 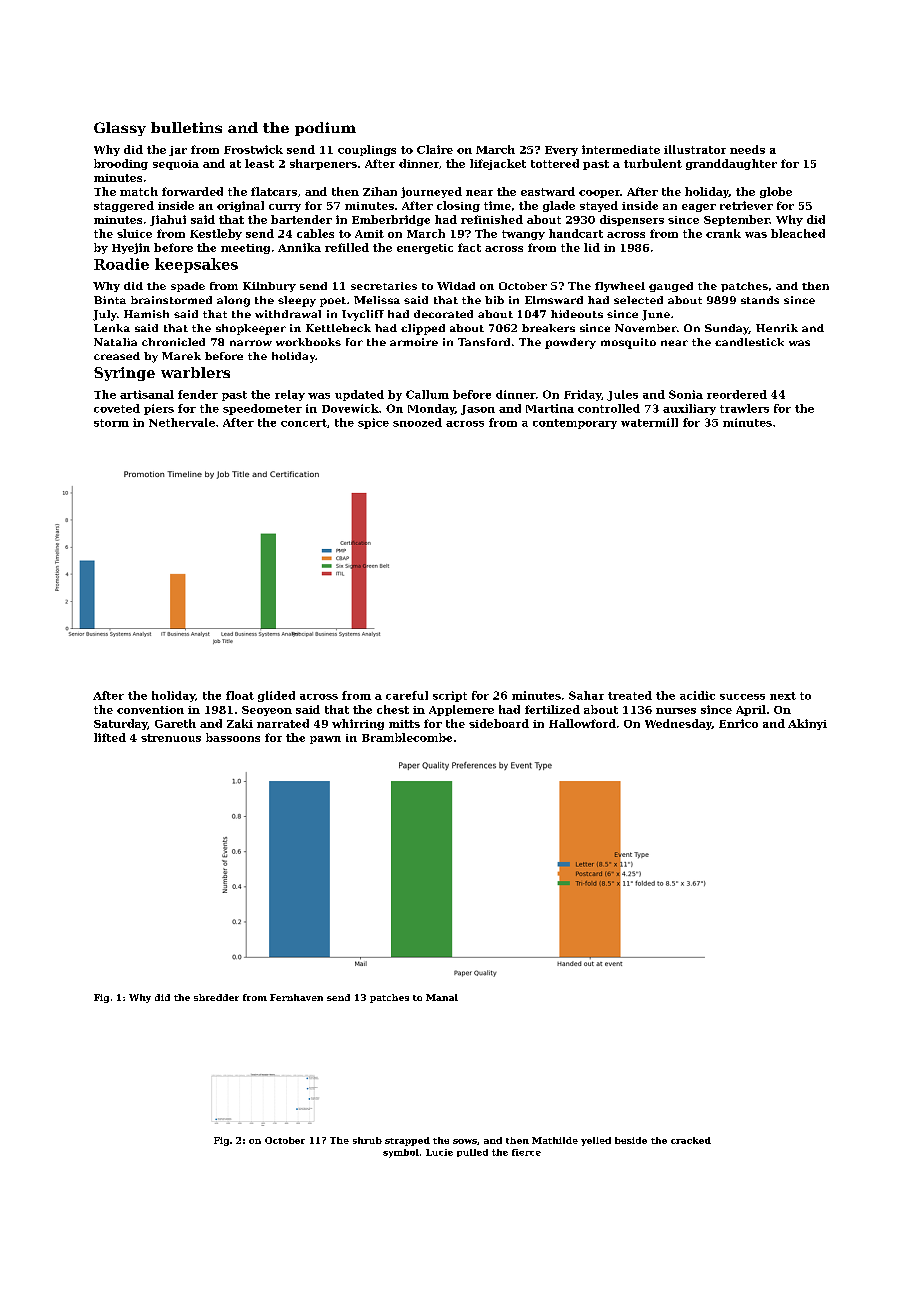 I want to click on podium, so click(x=325, y=129).
